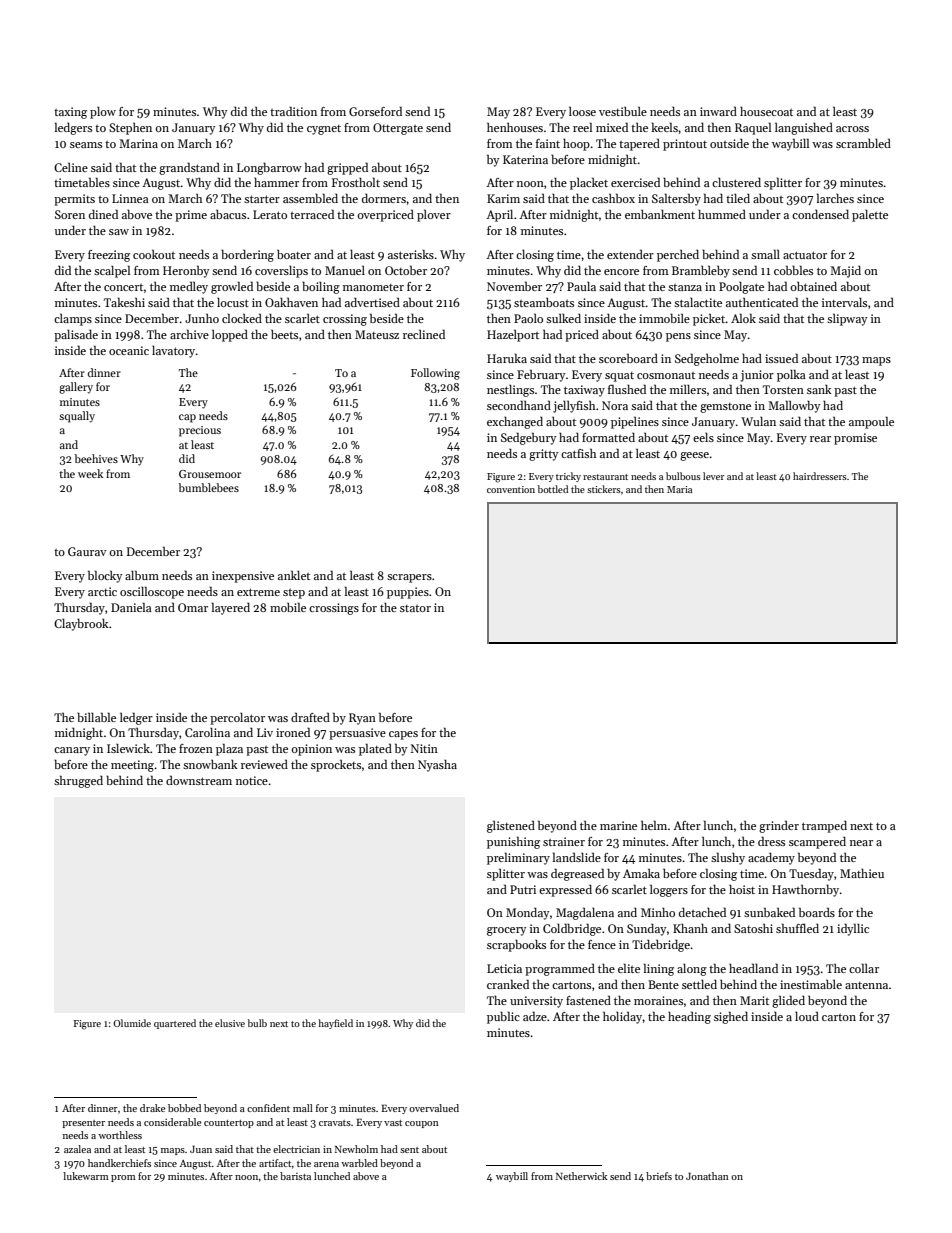 This document has height=1233, width=952. Describe the element at coordinates (96, 458) in the document. I see `beehives` at that location.
